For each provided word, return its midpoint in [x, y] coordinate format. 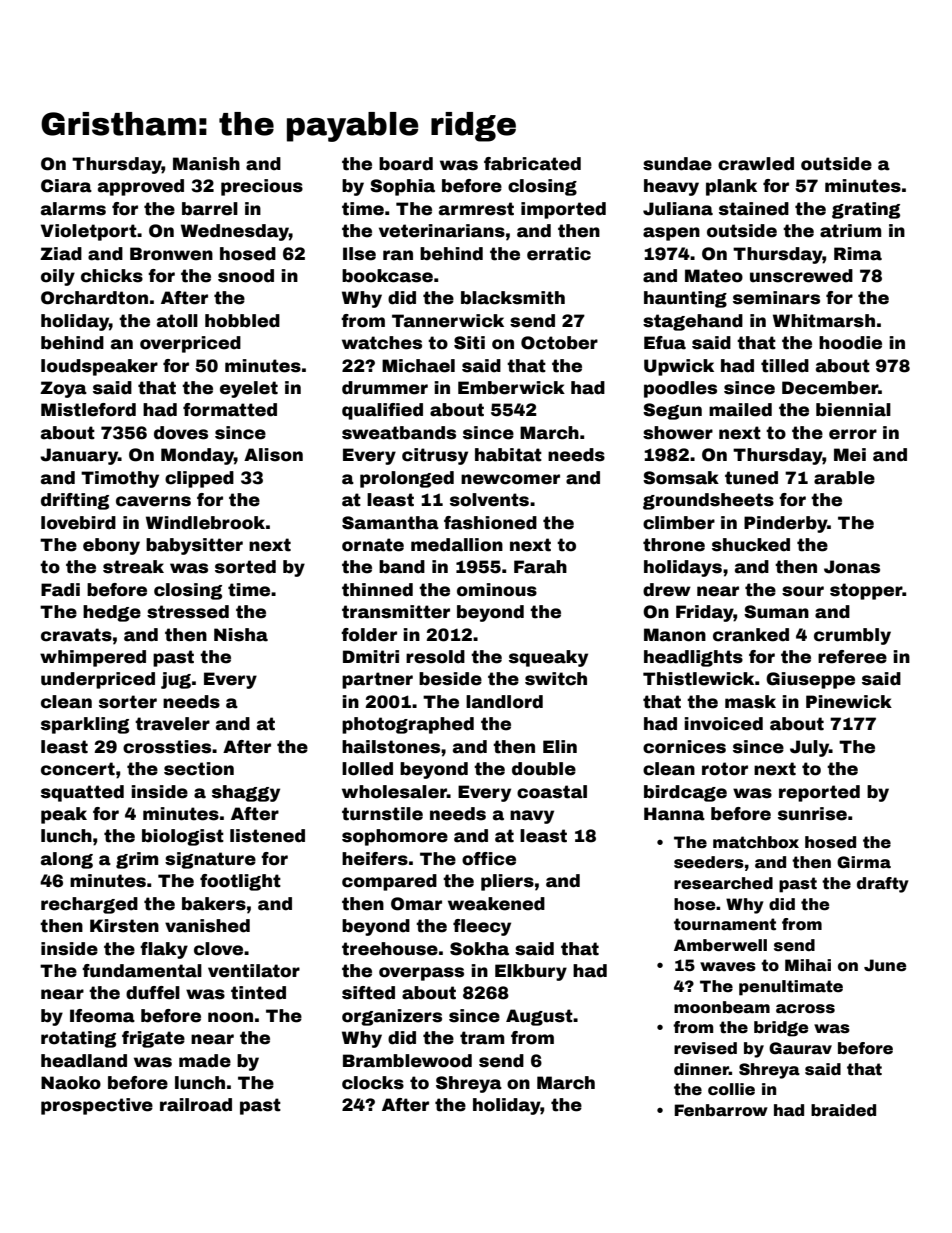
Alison [273, 455]
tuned [751, 478]
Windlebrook [205, 523]
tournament [725, 924]
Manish [206, 164]
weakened [496, 904]
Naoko [71, 1083]
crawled [756, 164]
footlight [240, 882]
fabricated [532, 164]
